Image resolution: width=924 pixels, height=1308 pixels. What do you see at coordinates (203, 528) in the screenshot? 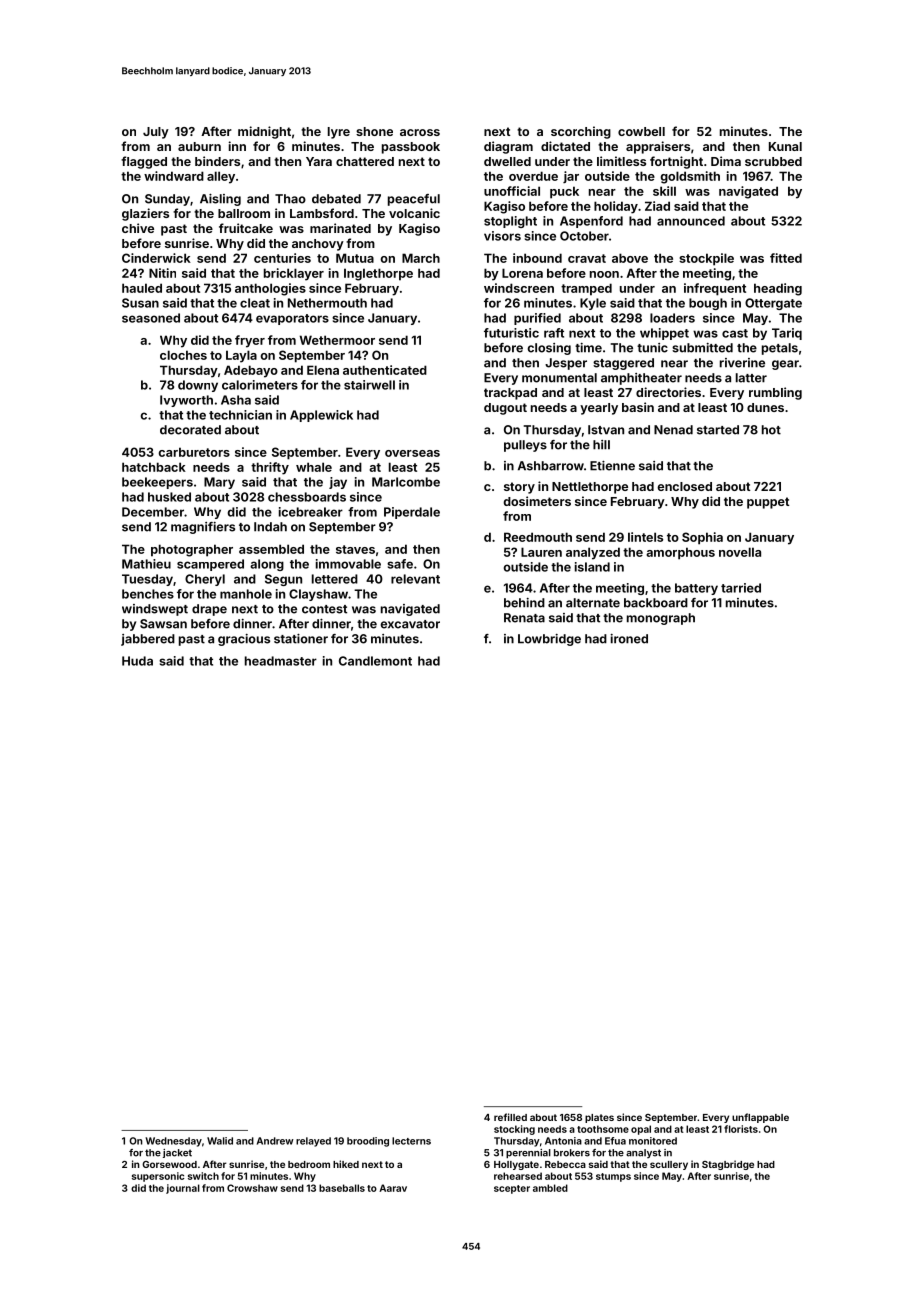
I see `magnifiers` at bounding box center [203, 528].
